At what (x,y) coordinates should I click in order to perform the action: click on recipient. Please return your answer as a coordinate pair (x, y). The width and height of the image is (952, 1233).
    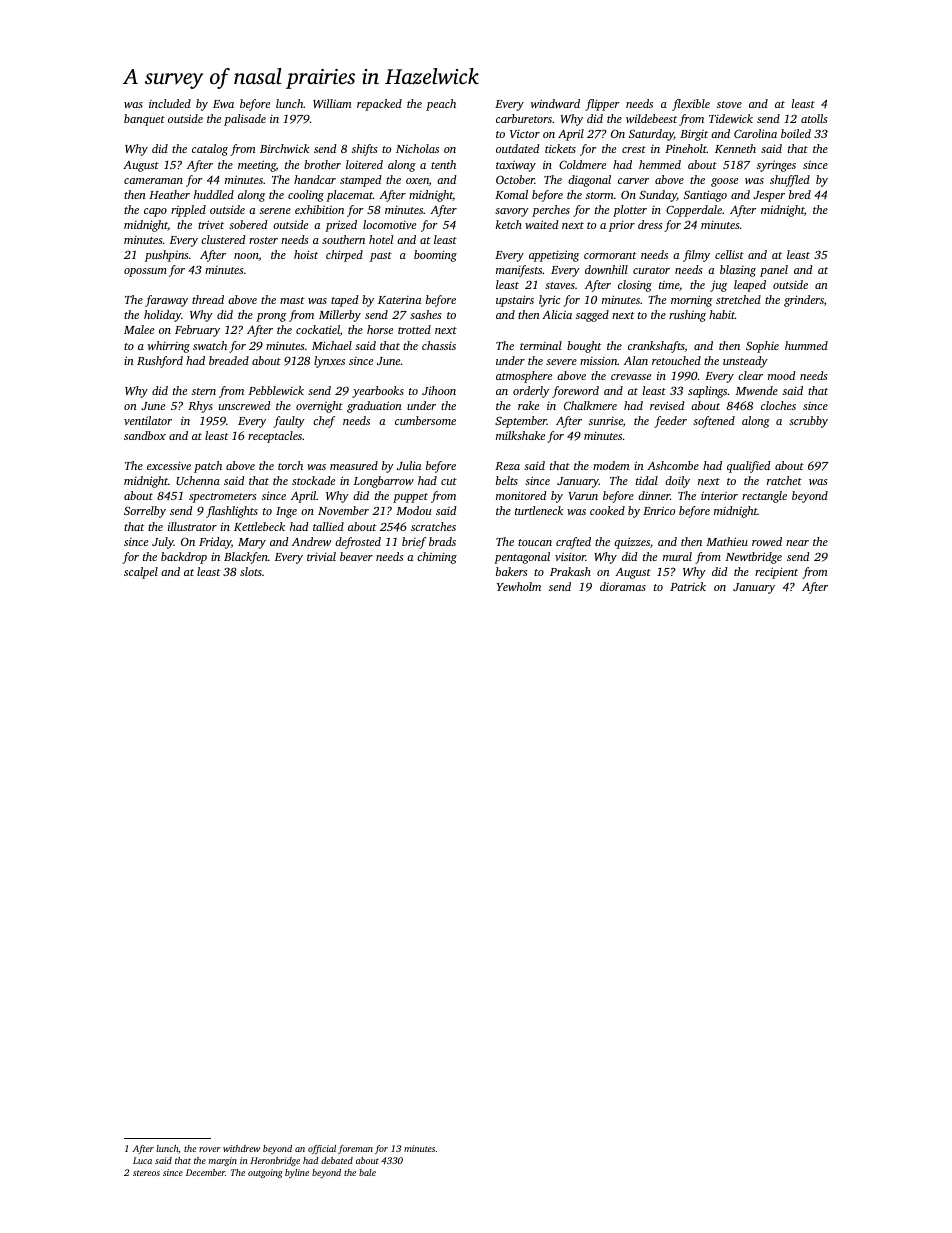
    Looking at the image, I should click on (776, 573).
